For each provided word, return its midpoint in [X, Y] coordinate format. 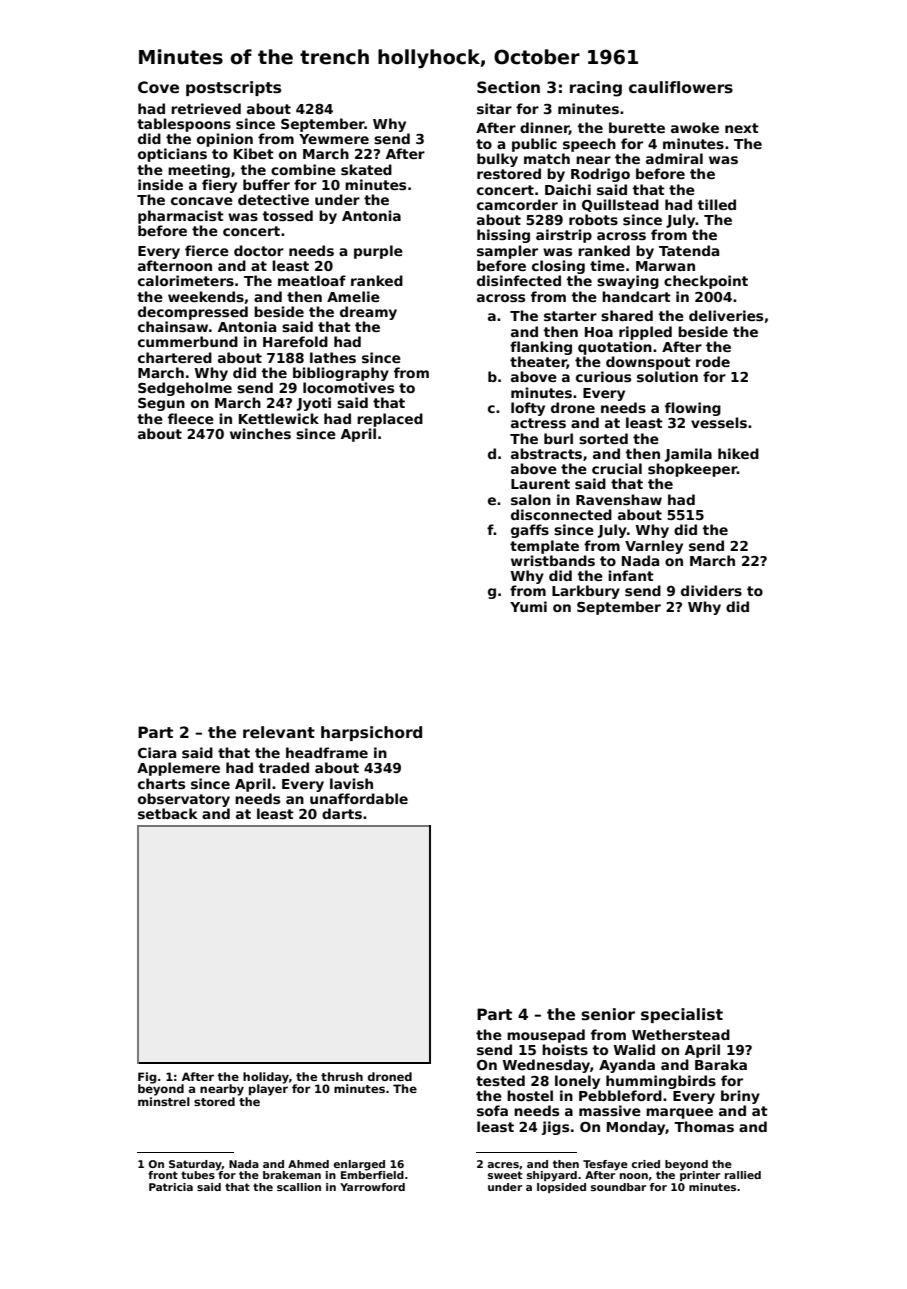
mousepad [546, 1036]
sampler [507, 252]
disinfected [519, 280]
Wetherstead [681, 1034]
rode [713, 361]
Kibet [254, 153]
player [268, 1090]
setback [168, 813]
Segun [161, 404]
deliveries [726, 315]
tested [500, 1080]
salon [531, 499]
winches [260, 433]
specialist [682, 1015]
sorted [603, 438]
